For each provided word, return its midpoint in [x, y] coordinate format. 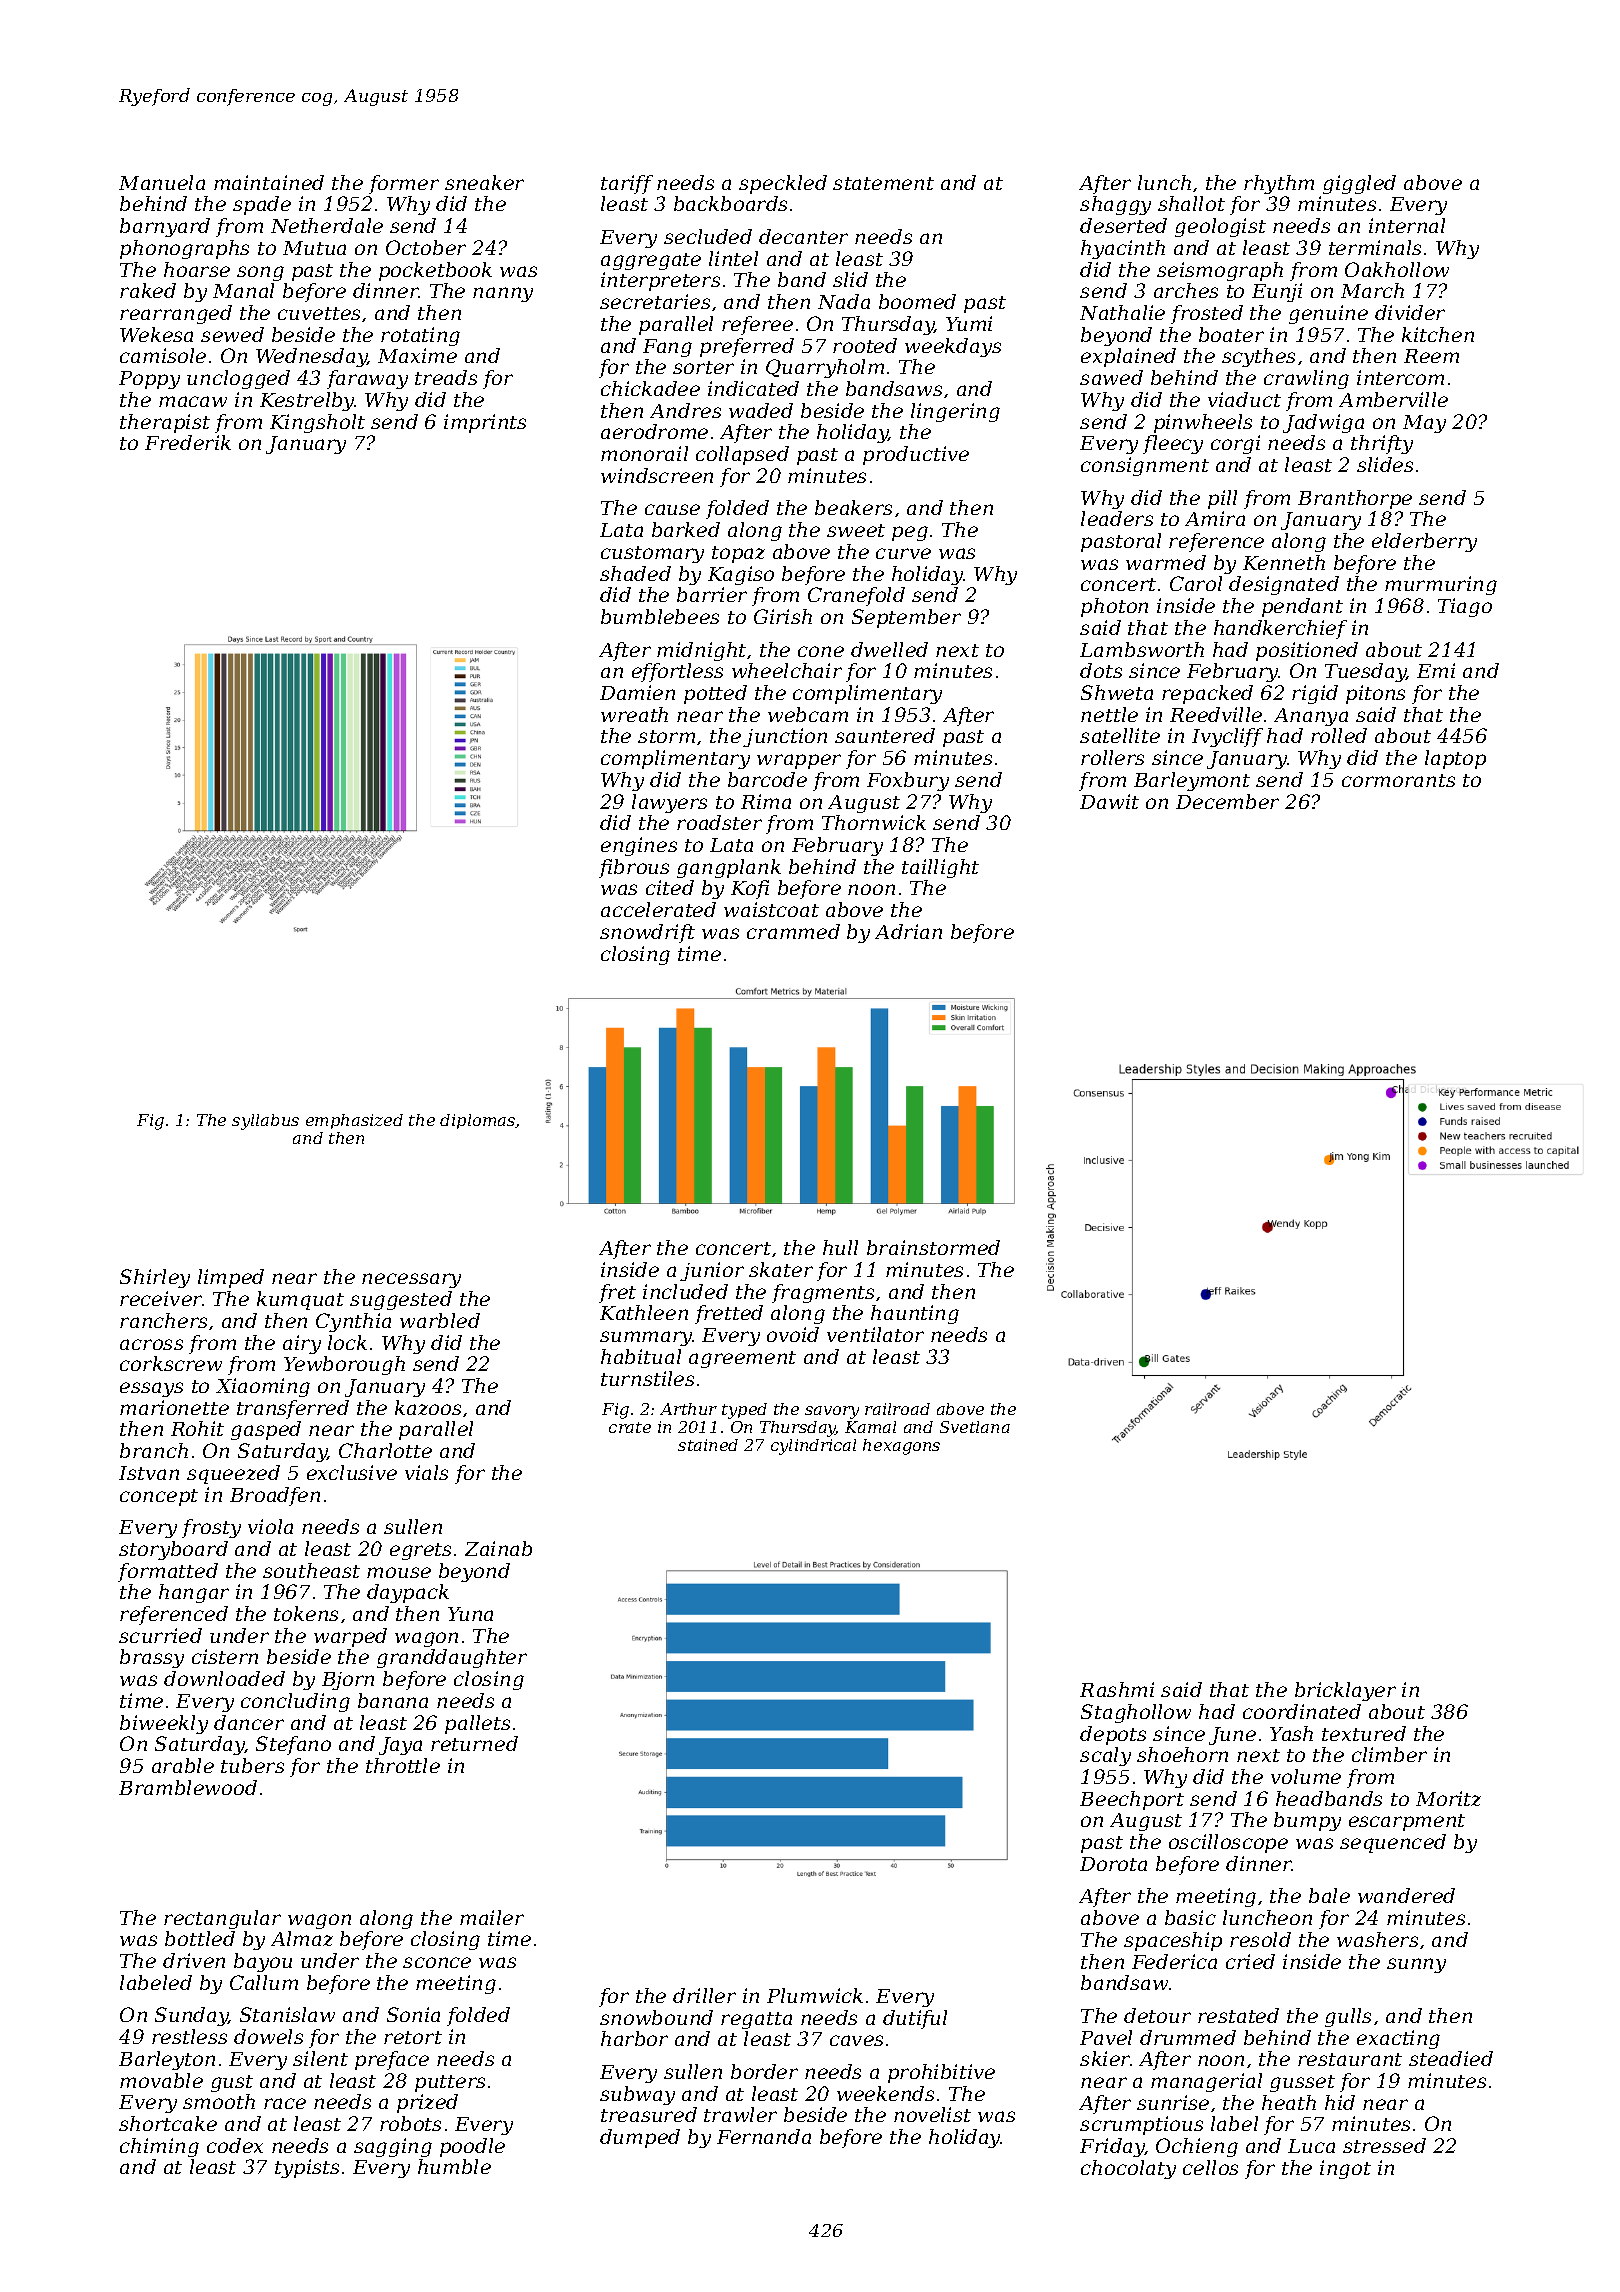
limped [231, 1278]
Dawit [1109, 801]
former [404, 184]
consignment [1145, 466]
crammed [793, 931]
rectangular [222, 1919]
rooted [865, 345]
